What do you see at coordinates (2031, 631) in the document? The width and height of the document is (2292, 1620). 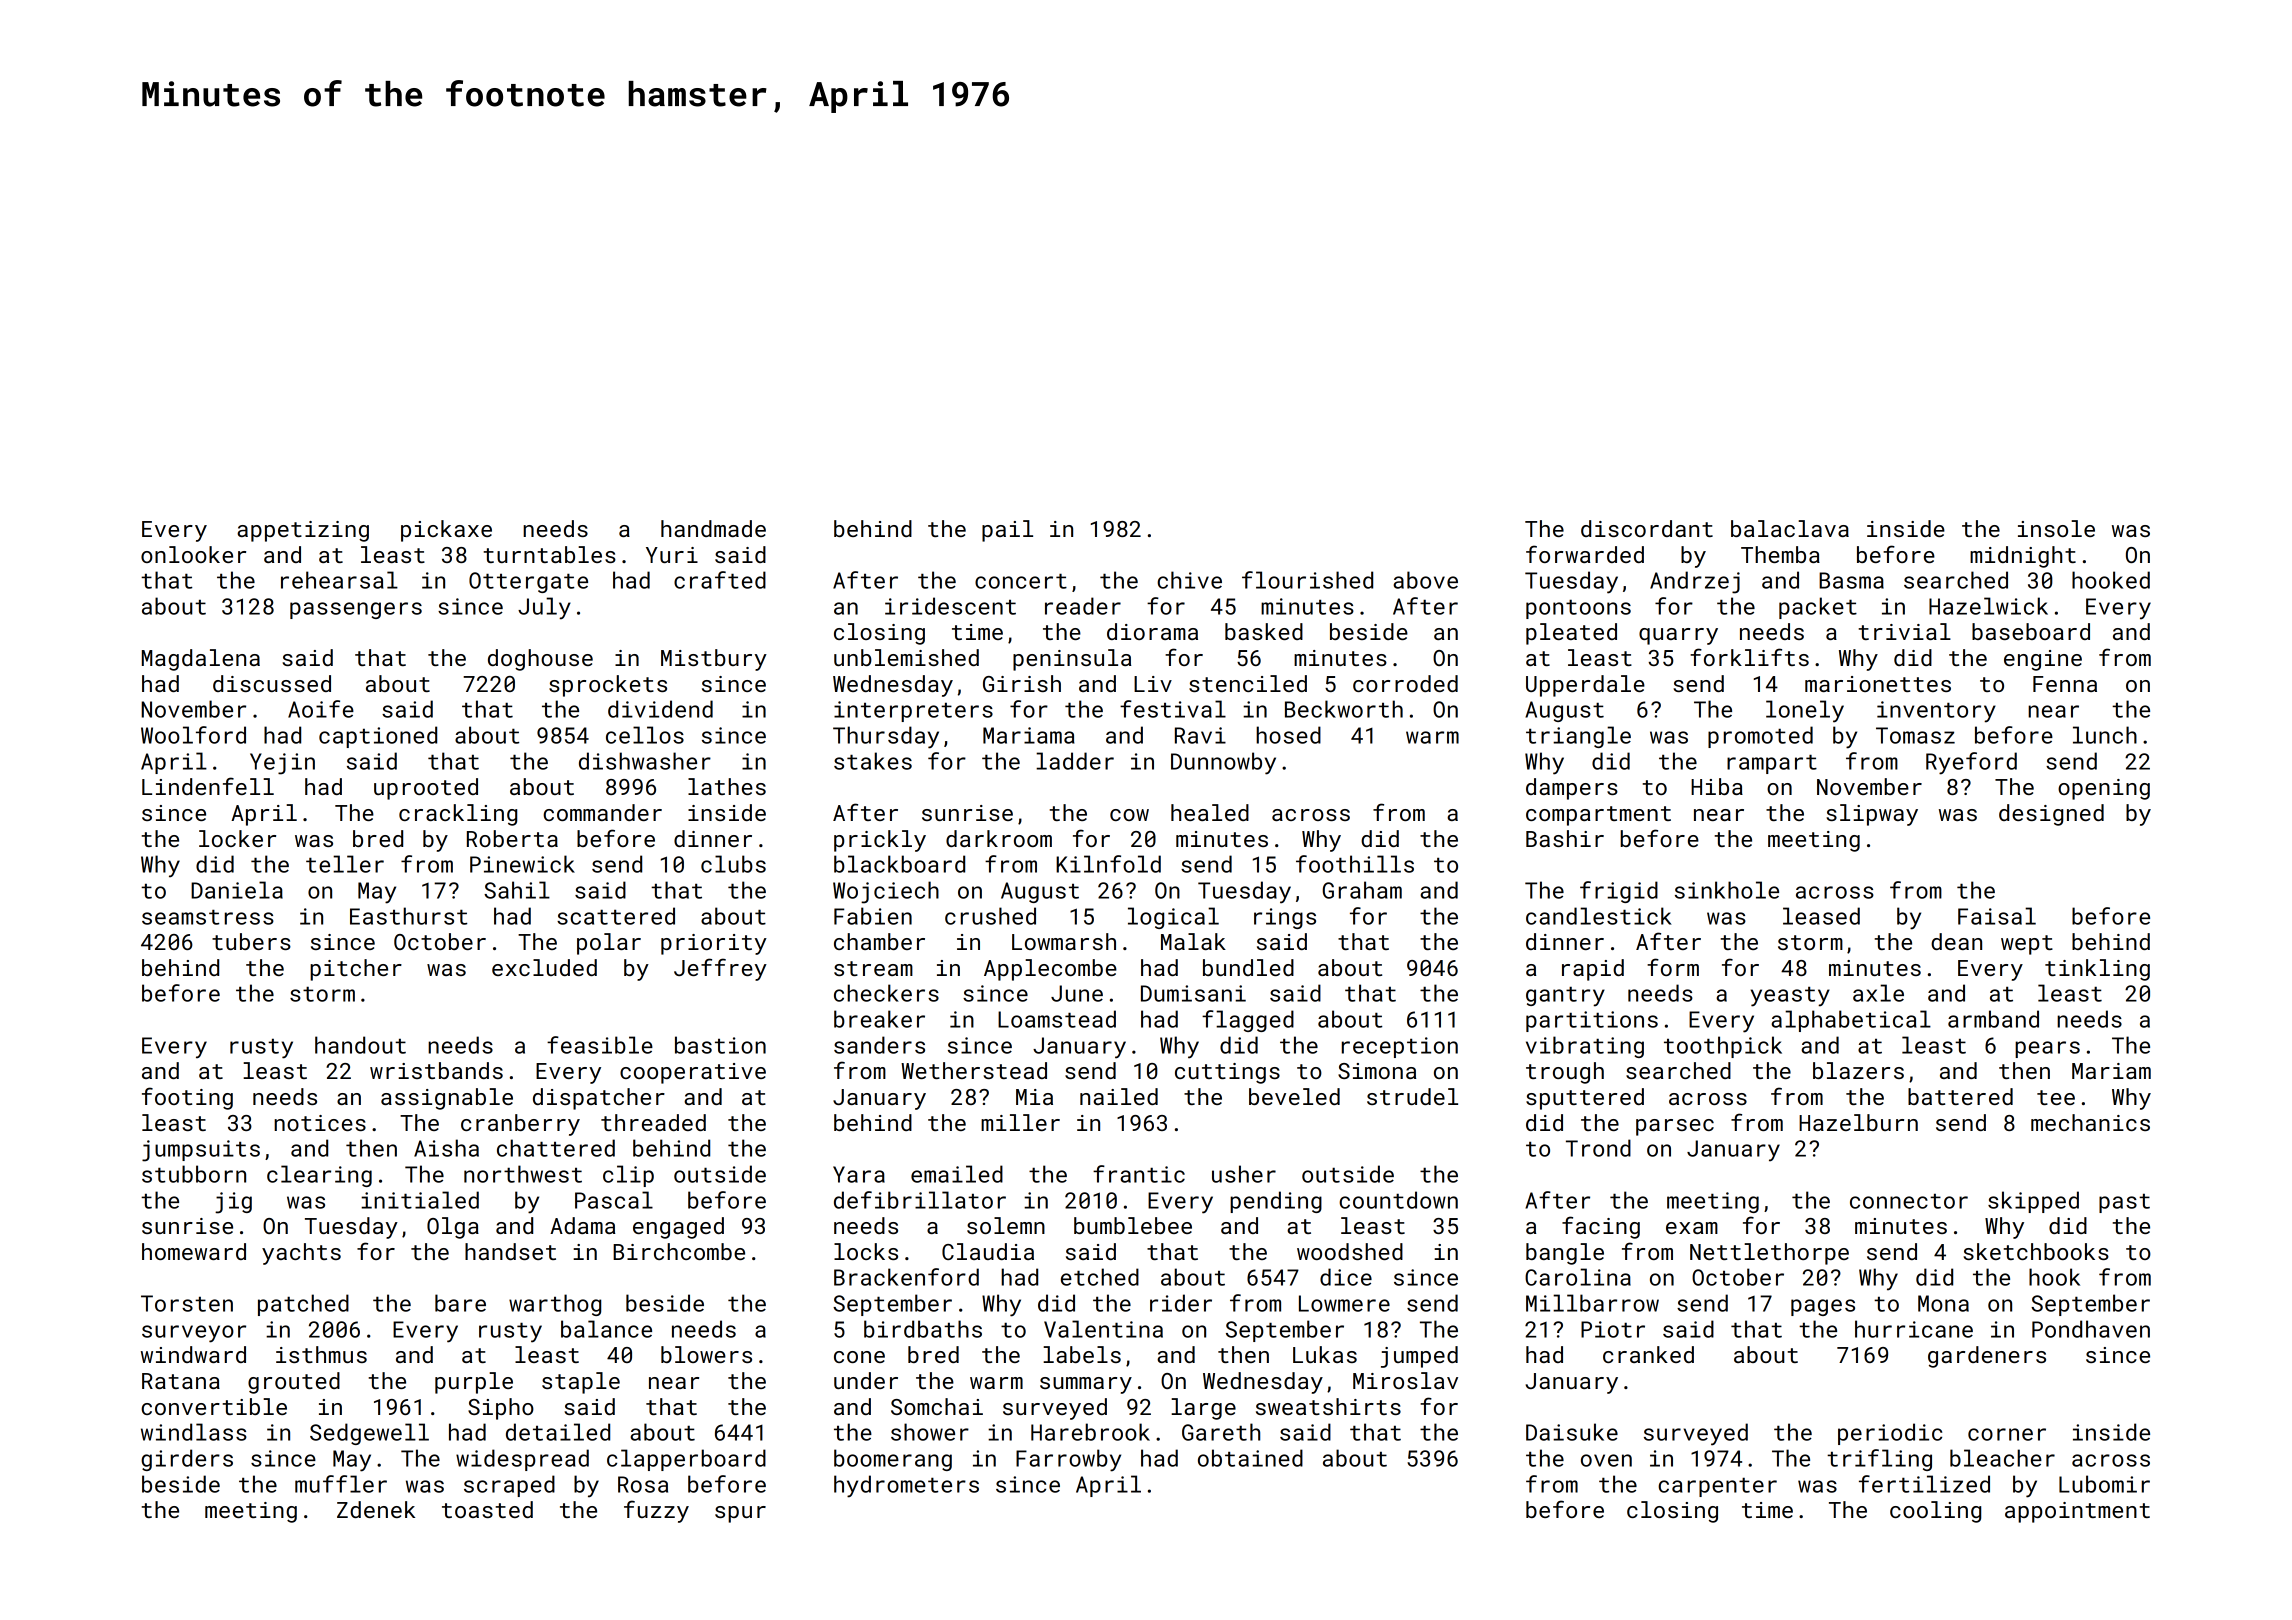 I see `baseboard` at bounding box center [2031, 631].
